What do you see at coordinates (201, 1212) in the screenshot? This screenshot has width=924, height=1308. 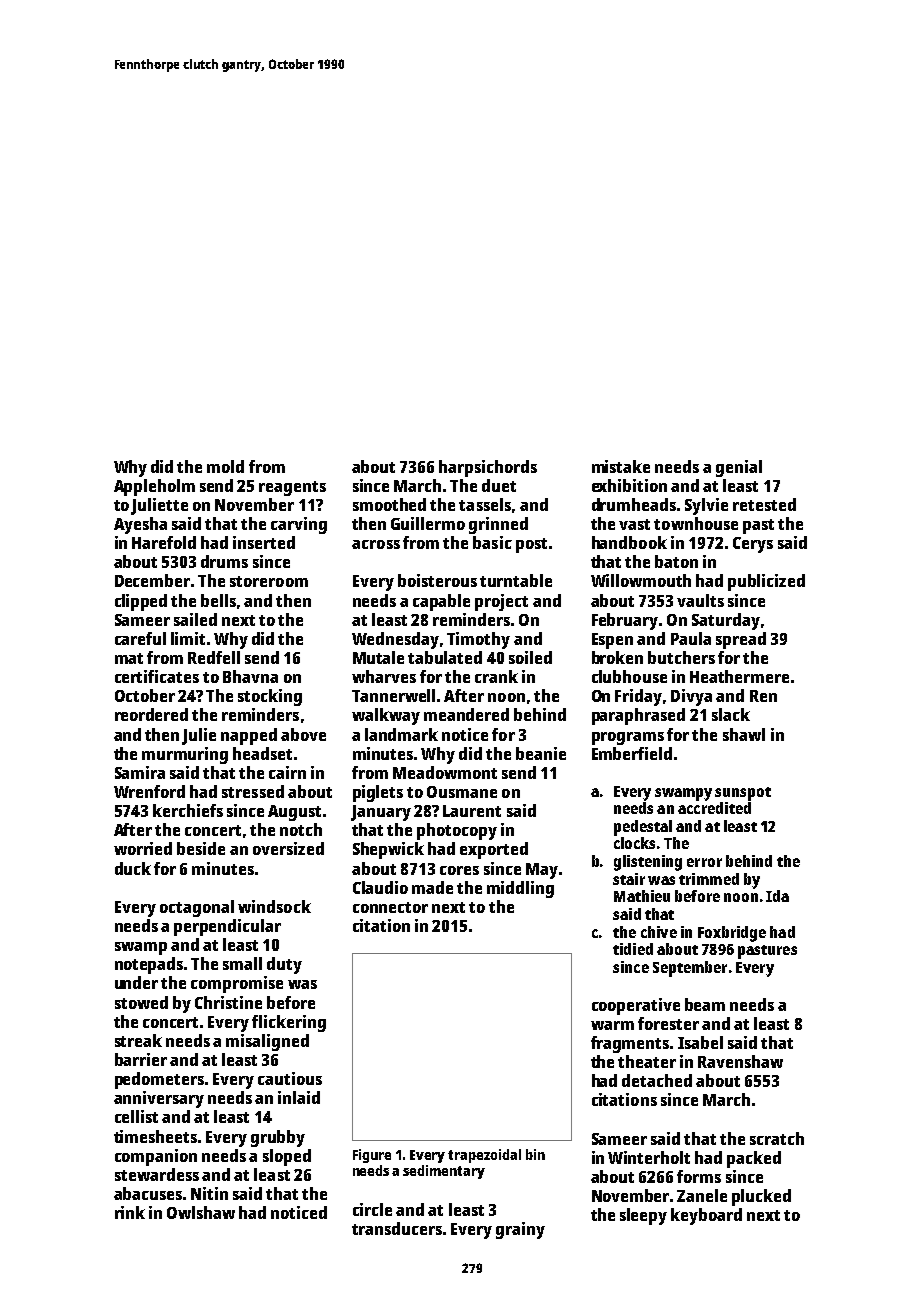 I see `Owlshaw` at bounding box center [201, 1212].
